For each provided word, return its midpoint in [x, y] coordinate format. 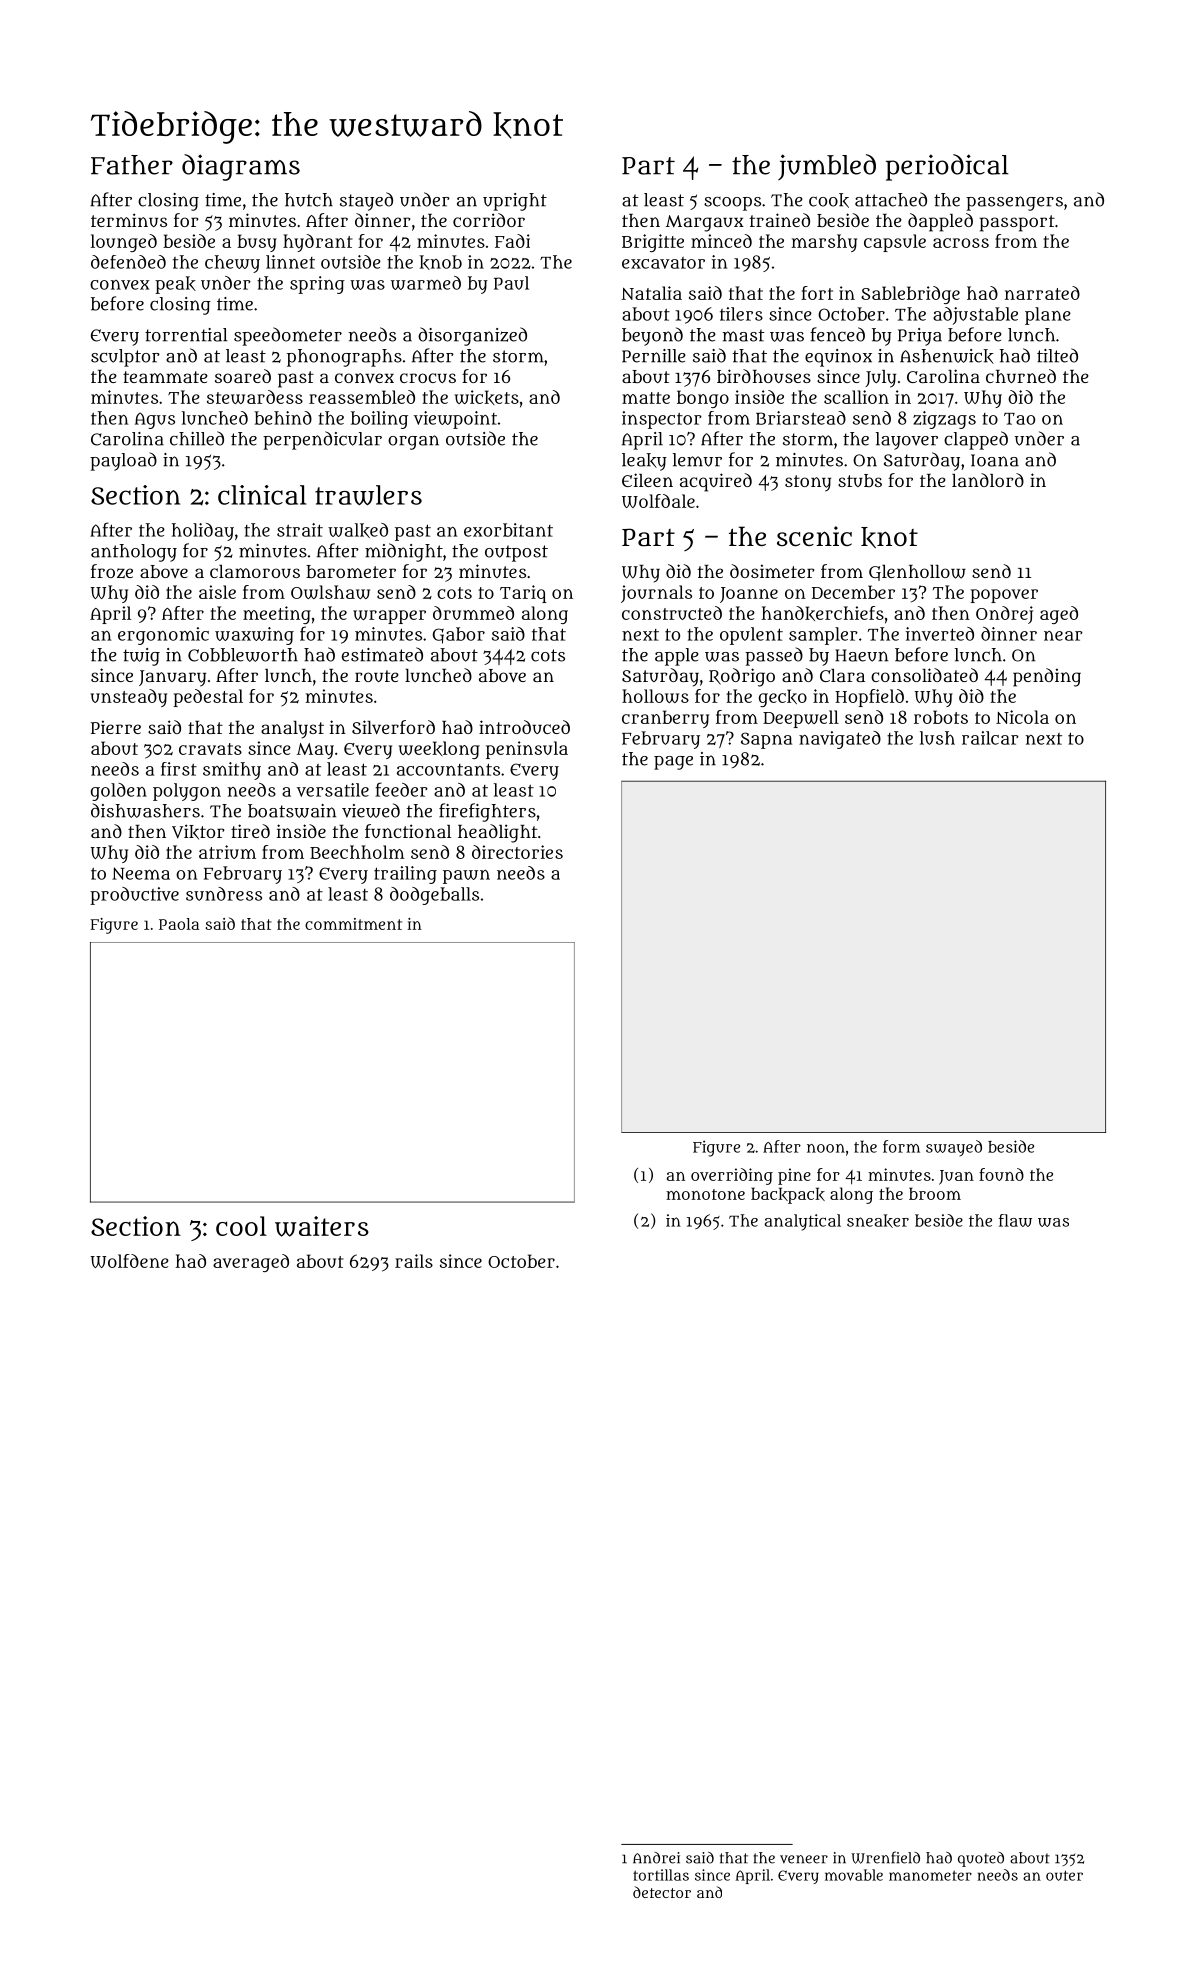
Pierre [116, 727]
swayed [954, 1148]
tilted [1057, 355]
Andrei [656, 1858]
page [673, 763]
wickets [487, 397]
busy [257, 243]
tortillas [661, 1875]
